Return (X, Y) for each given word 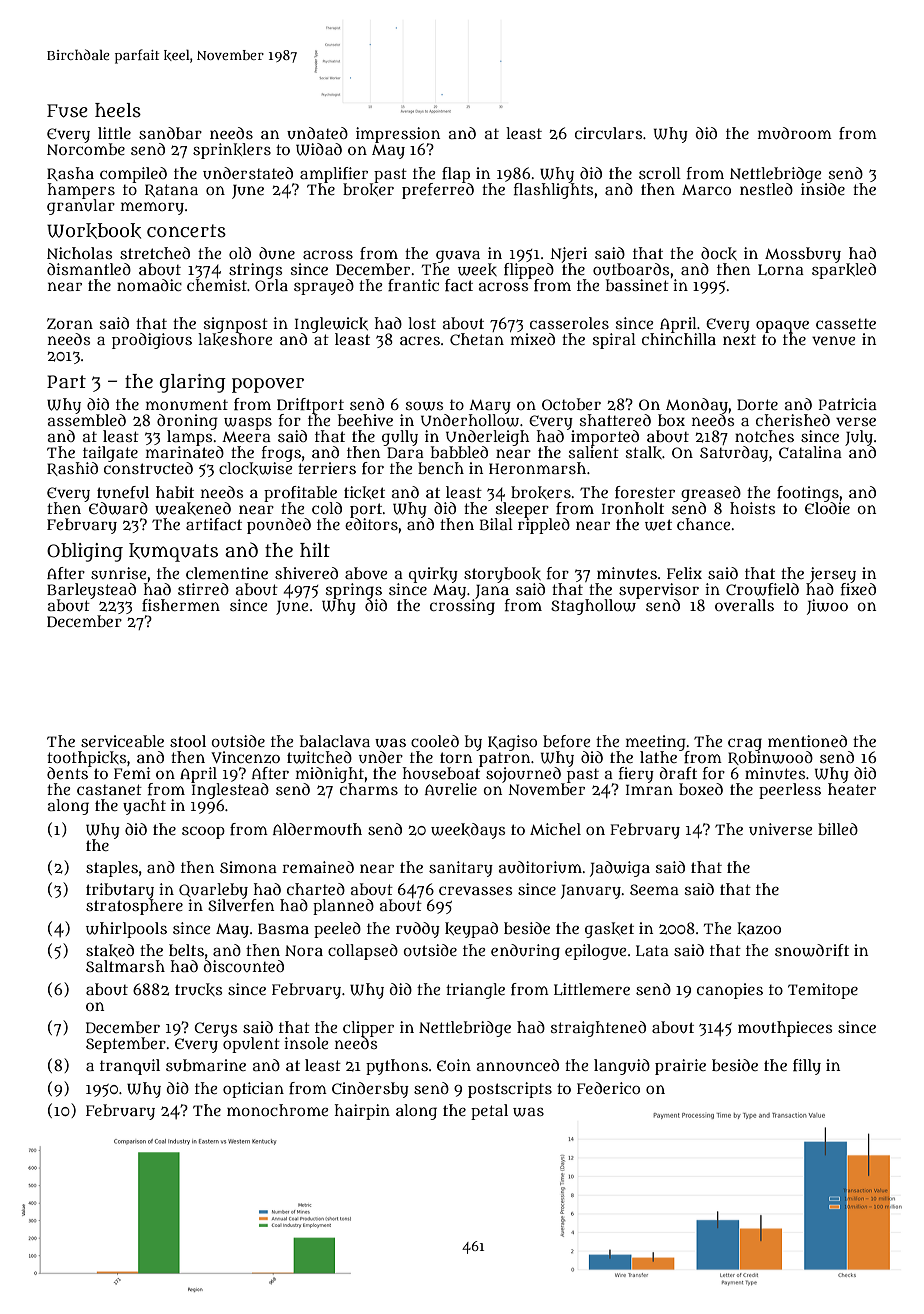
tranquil (130, 1067)
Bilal (496, 524)
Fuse (67, 111)
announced (518, 1065)
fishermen (181, 605)
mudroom (795, 133)
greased (711, 494)
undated (317, 133)
